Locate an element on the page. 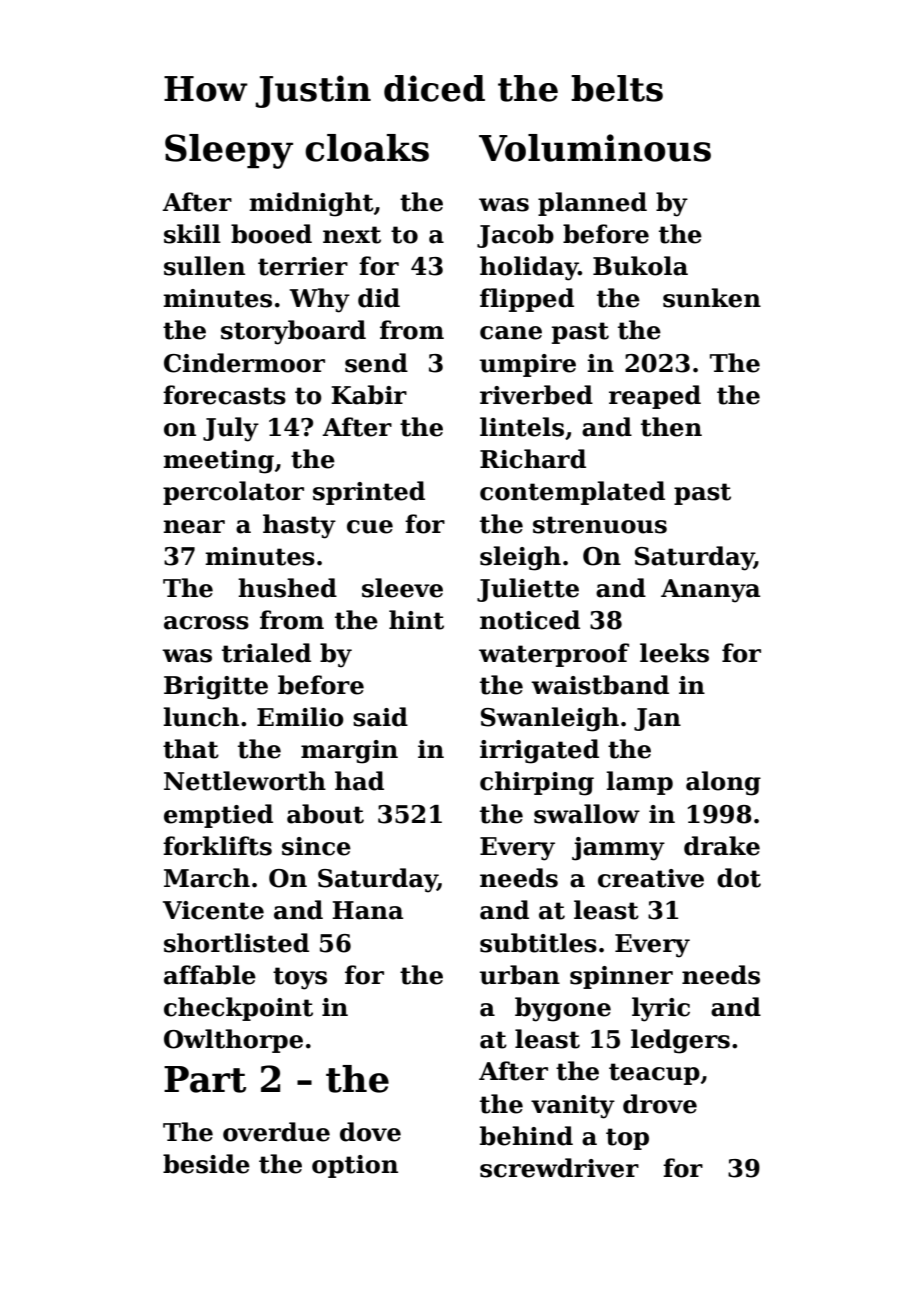  lamp is located at coordinates (639, 783).
